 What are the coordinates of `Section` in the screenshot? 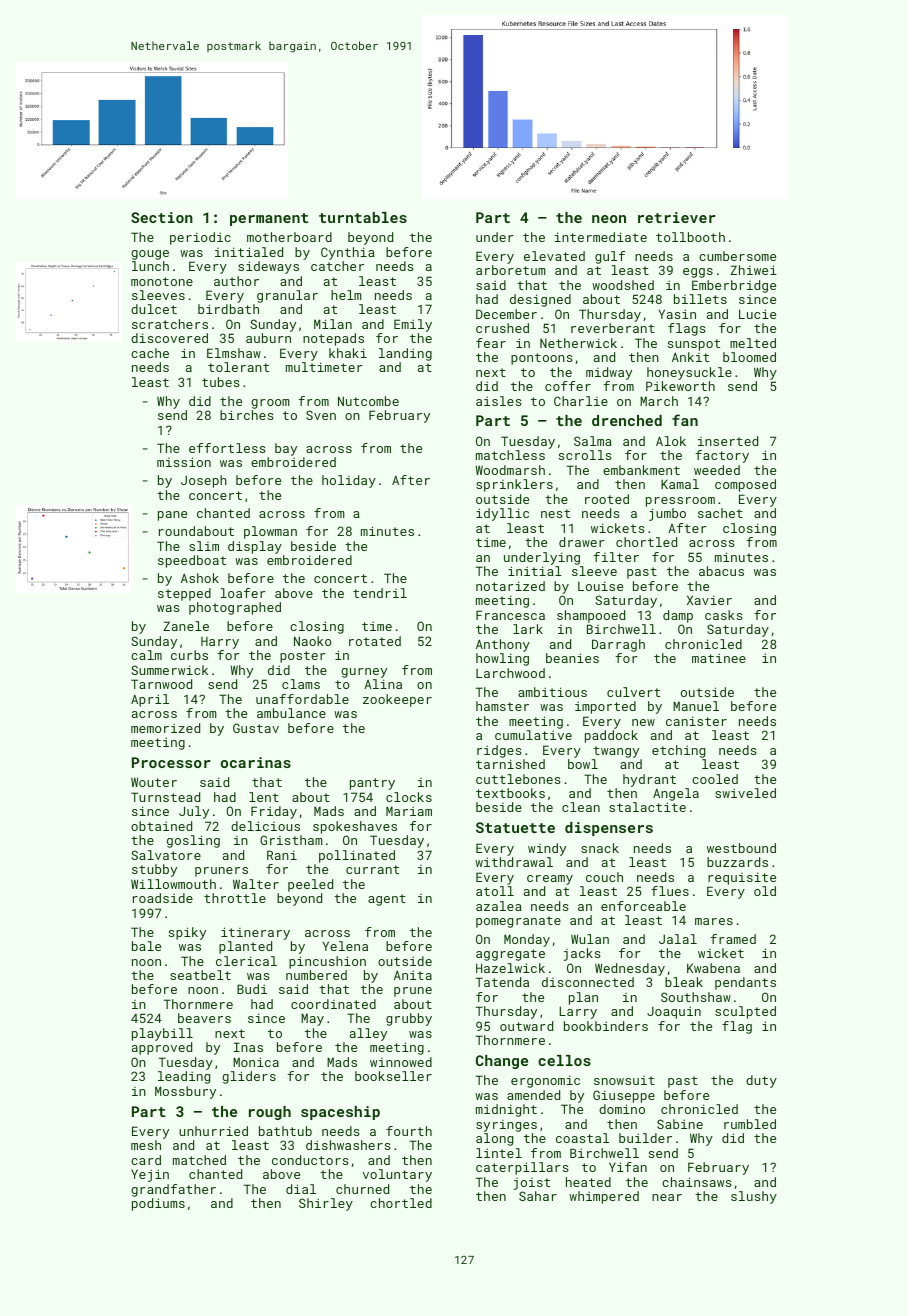 It's located at (162, 217).
